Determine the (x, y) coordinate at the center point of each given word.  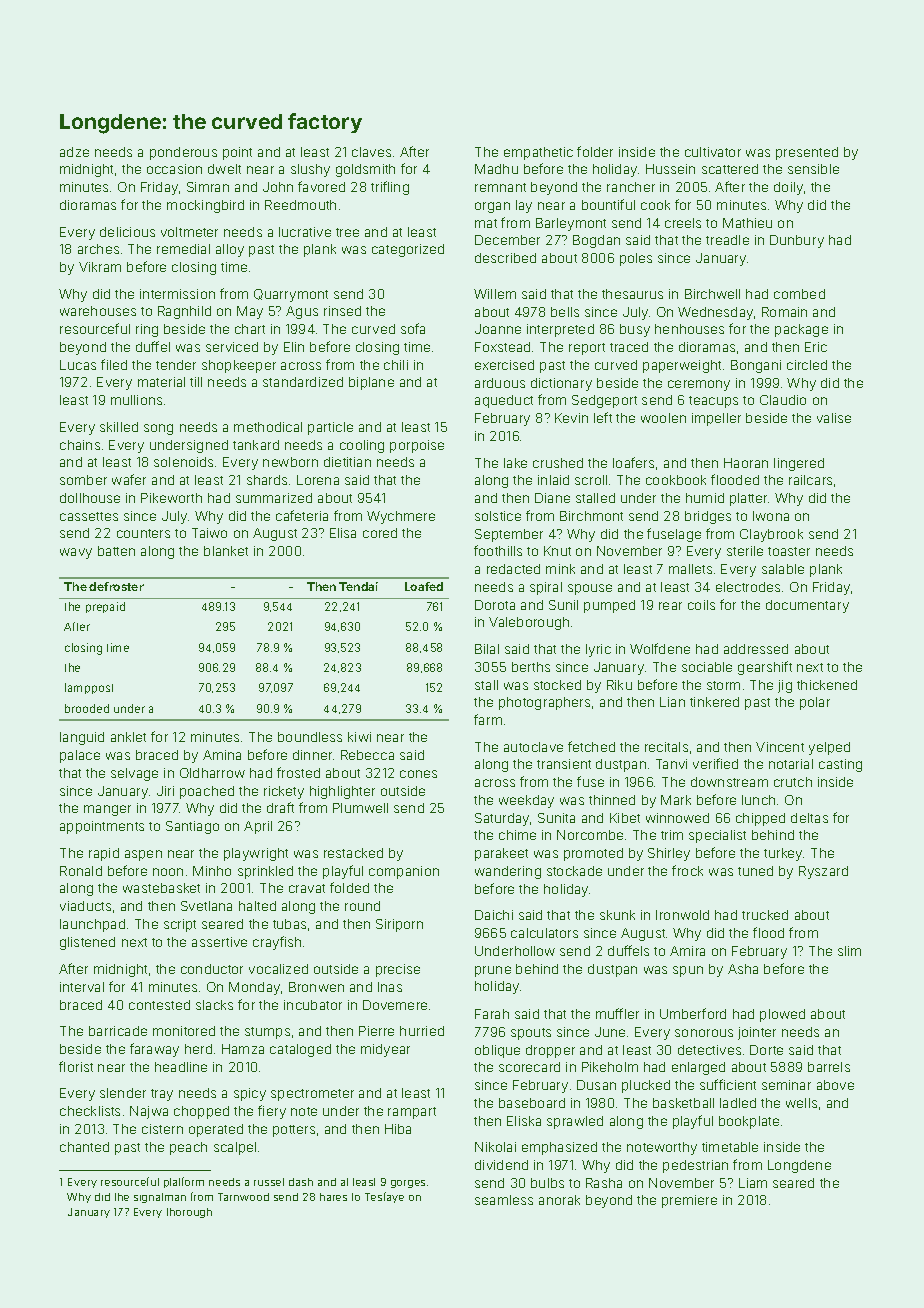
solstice (498, 516)
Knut (557, 551)
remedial (183, 249)
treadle (727, 240)
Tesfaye (384, 1197)
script (180, 925)
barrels (829, 1067)
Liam (753, 1183)
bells (565, 312)
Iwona (771, 516)
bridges (708, 517)
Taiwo (209, 533)
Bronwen (316, 987)
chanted (84, 1147)
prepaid (105, 607)
